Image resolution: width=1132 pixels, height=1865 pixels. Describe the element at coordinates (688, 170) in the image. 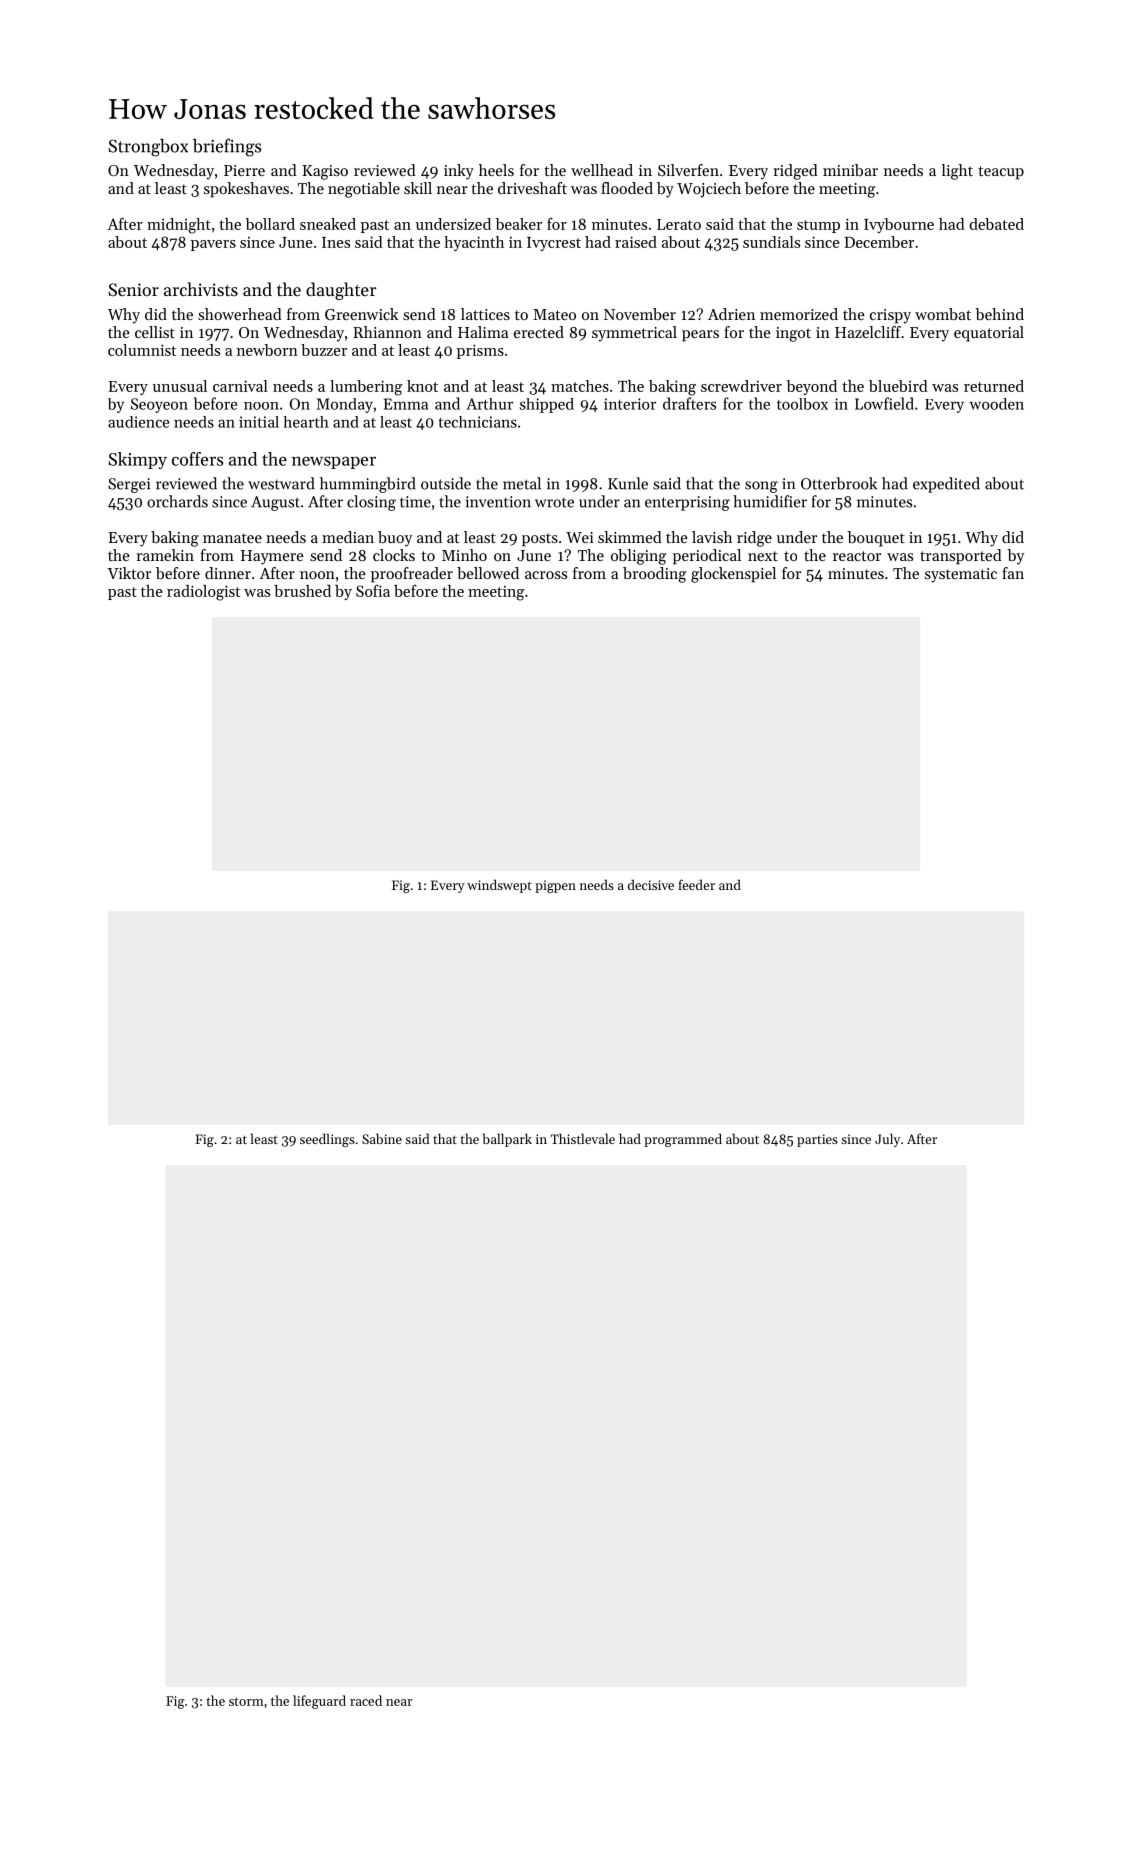

I see `Silverfen` at that location.
